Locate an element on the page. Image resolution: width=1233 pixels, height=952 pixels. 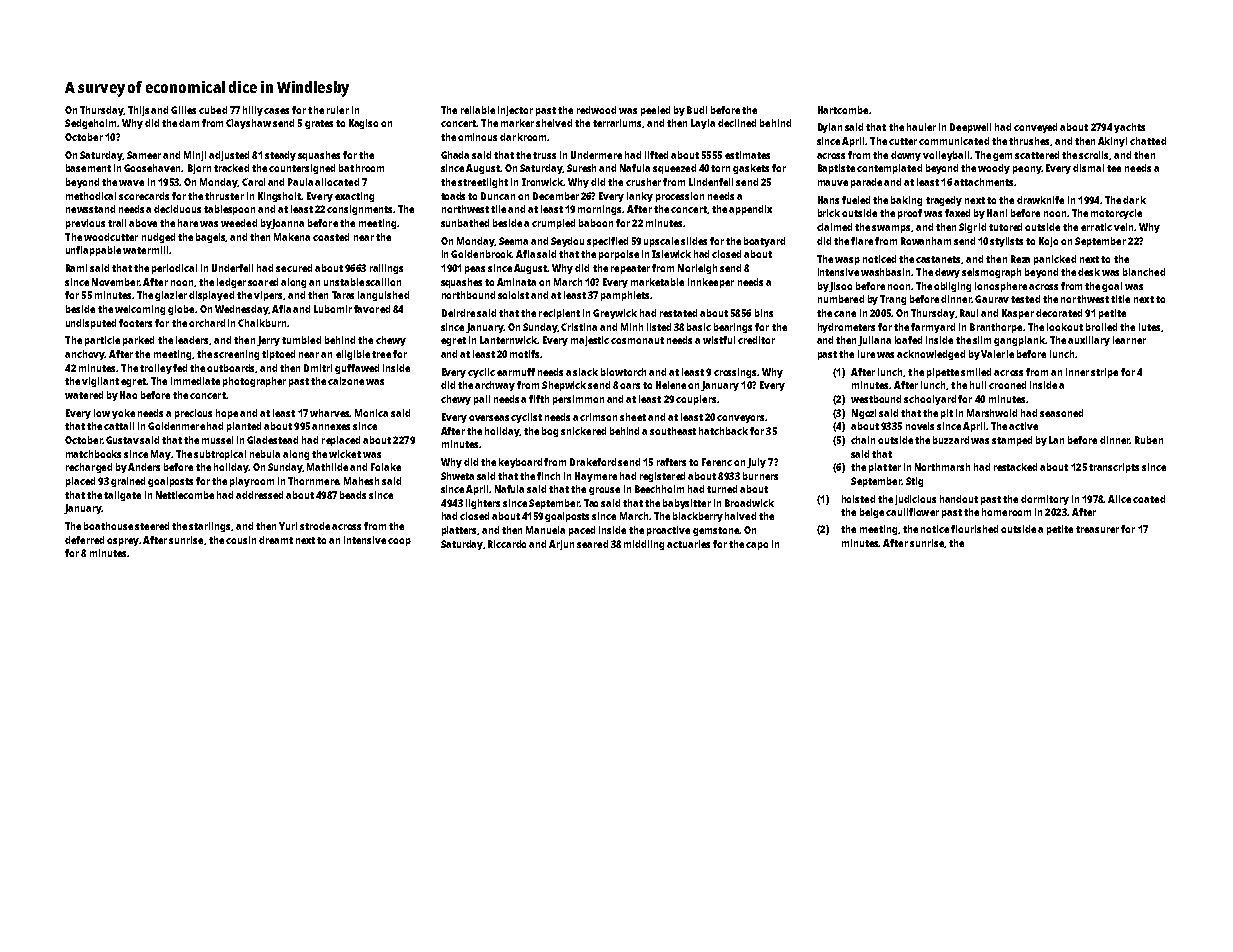
Norleigh is located at coordinates (697, 269).
